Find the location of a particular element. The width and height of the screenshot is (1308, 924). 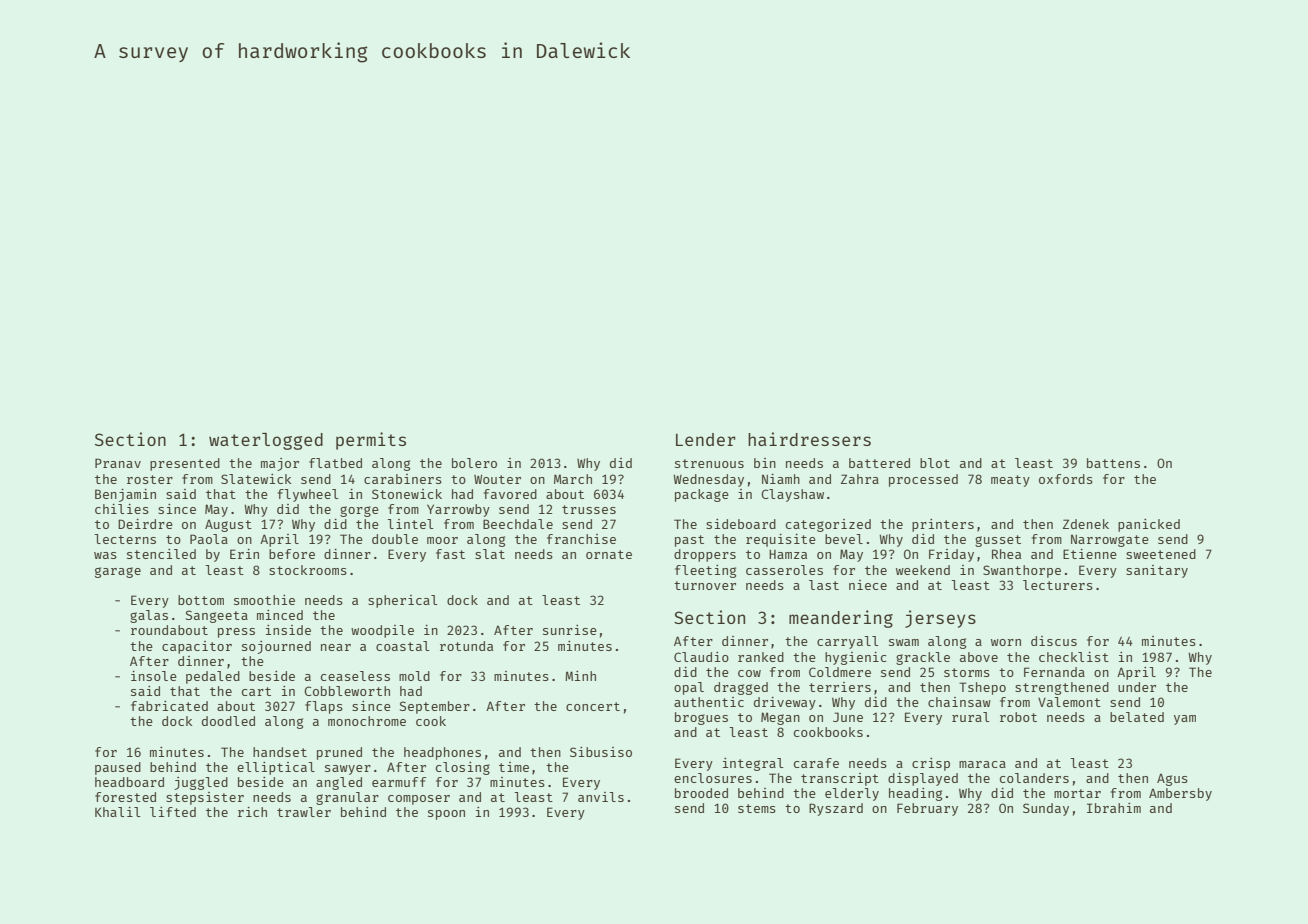

permits is located at coordinates (371, 441).
